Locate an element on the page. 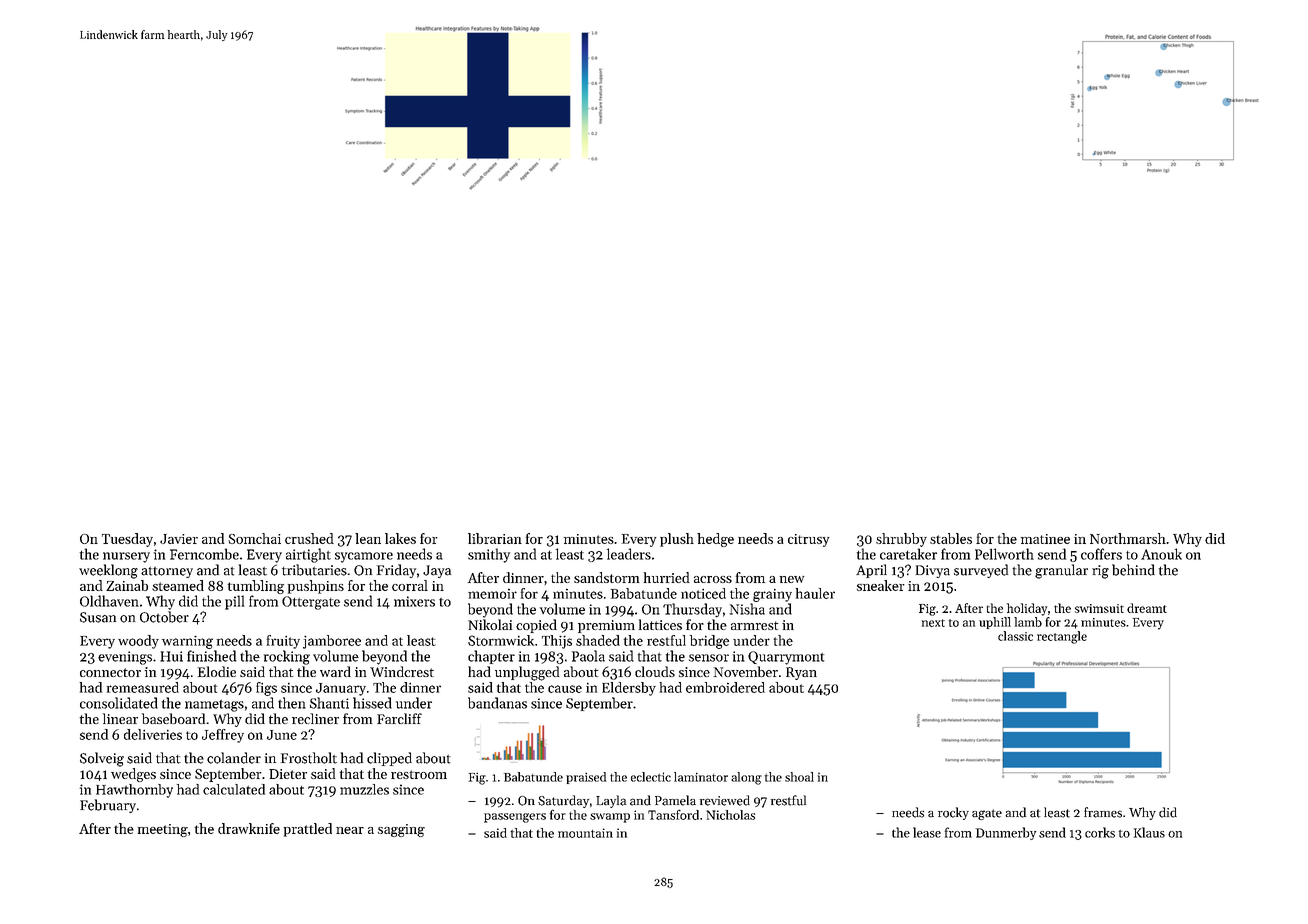  shoal is located at coordinates (799, 777).
